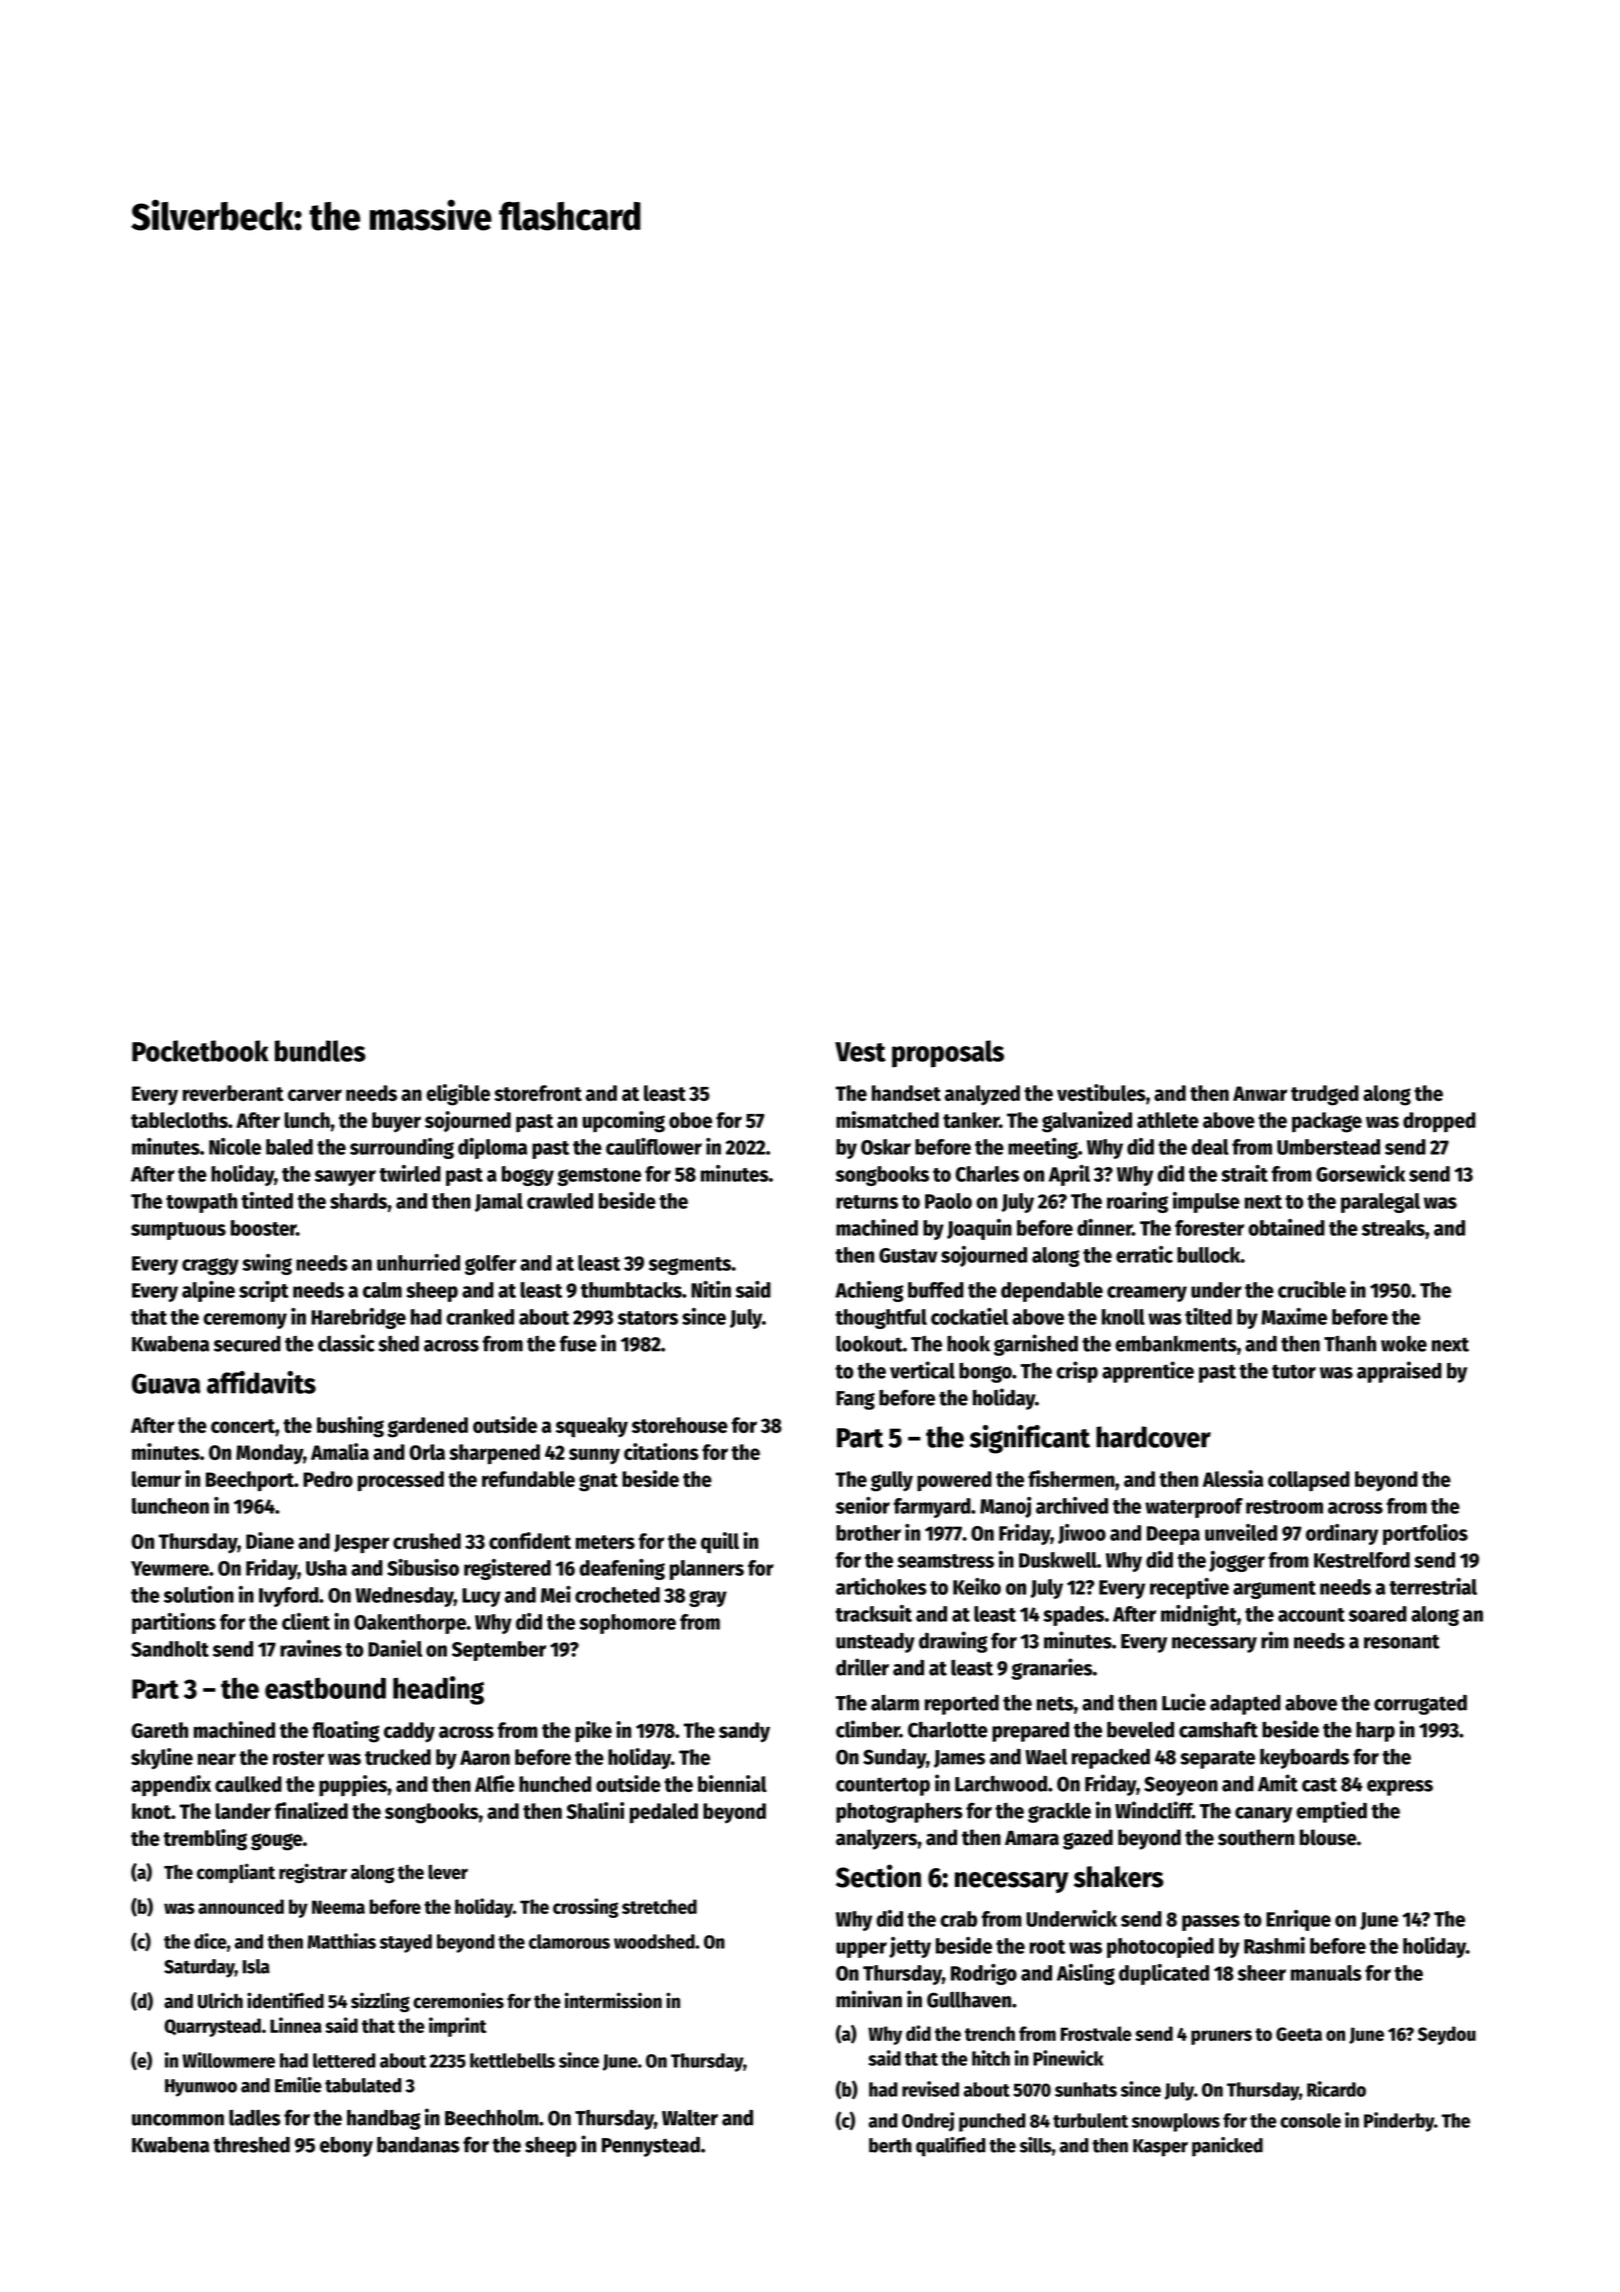  What do you see at coordinates (1312, 1289) in the document?
I see `crucible` at bounding box center [1312, 1289].
